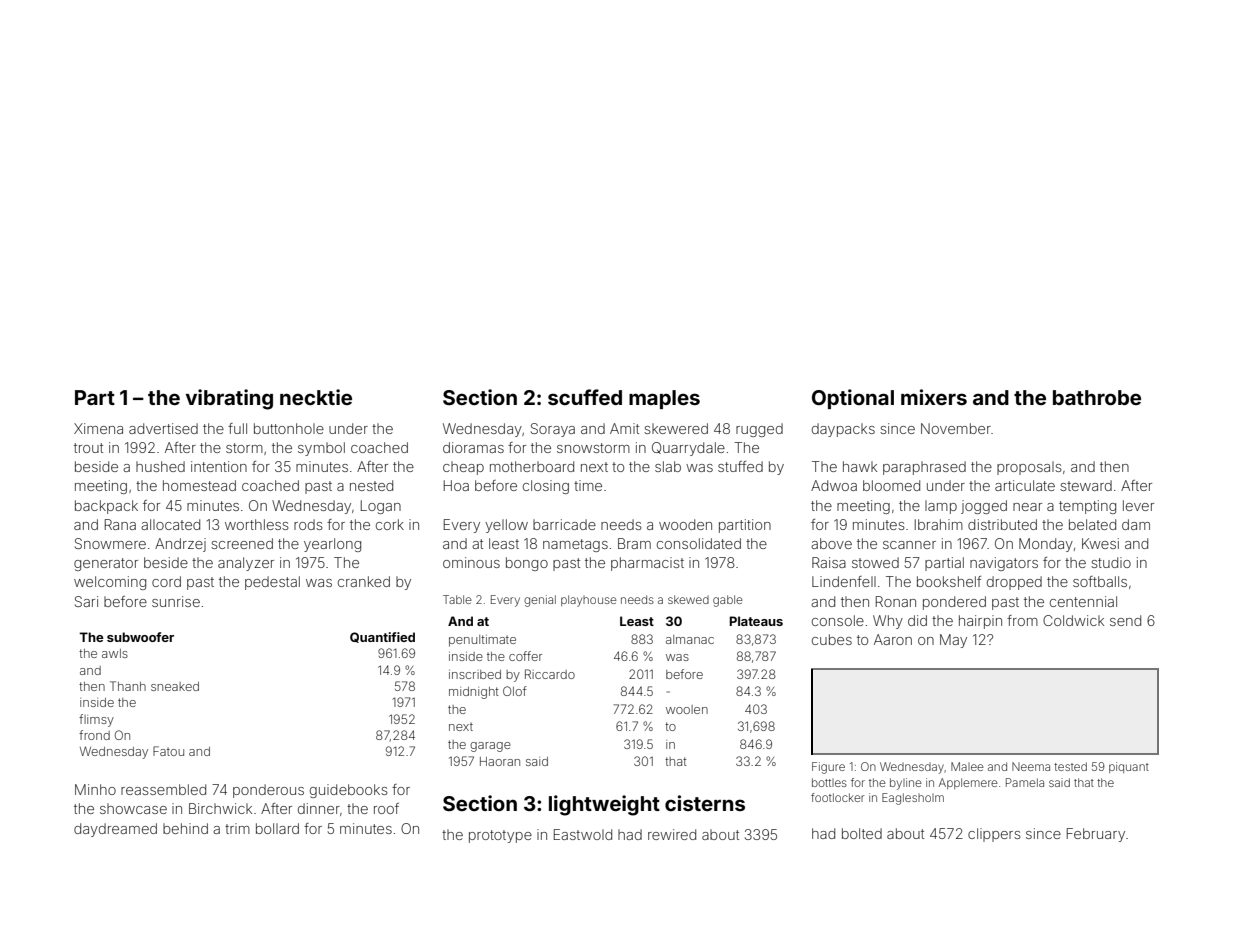 This screenshot has width=1233, height=952. What do you see at coordinates (133, 808) in the screenshot?
I see `showcase` at bounding box center [133, 808].
